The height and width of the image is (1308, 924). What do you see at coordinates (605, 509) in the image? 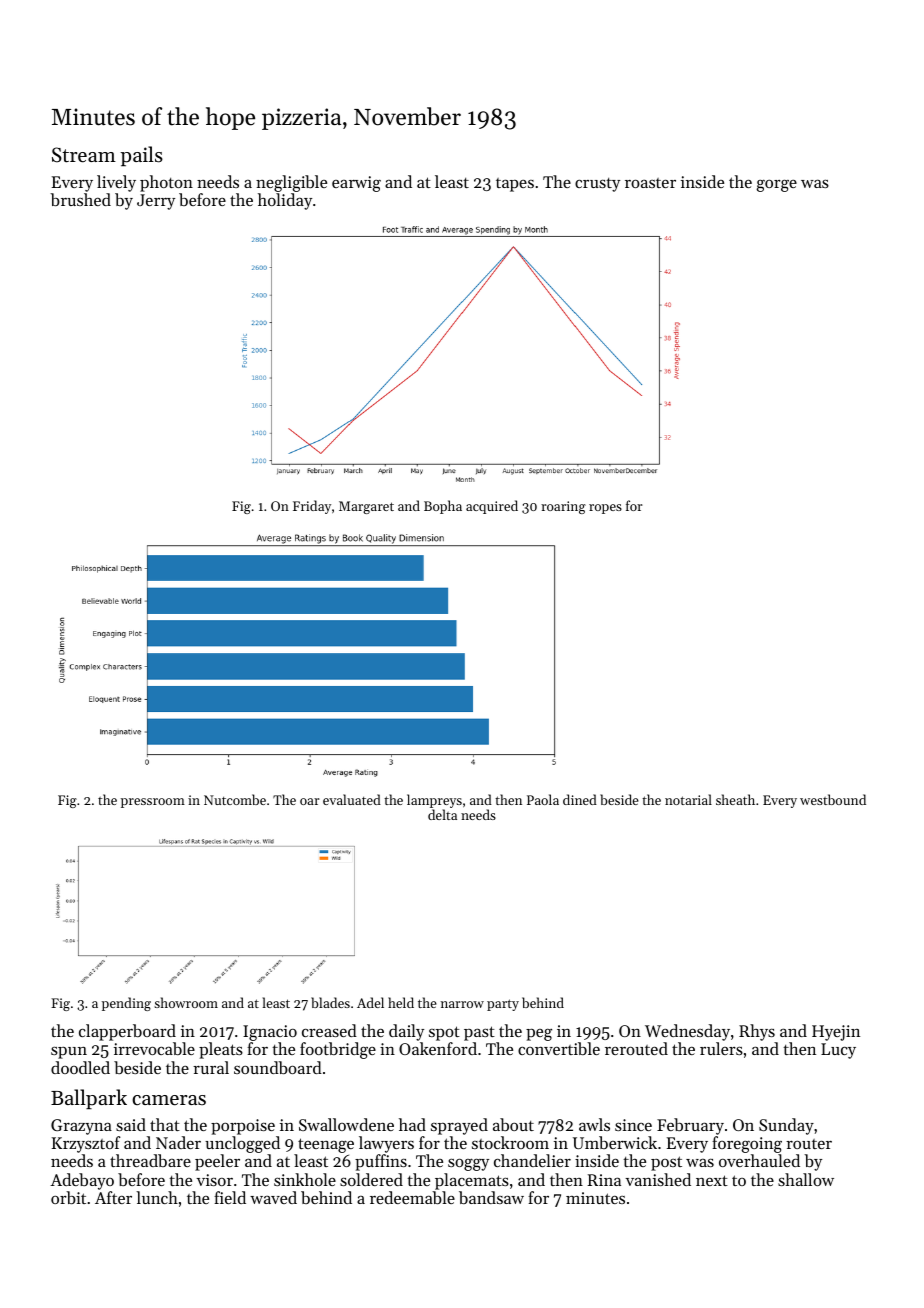
I see `ropes` at bounding box center [605, 509].
